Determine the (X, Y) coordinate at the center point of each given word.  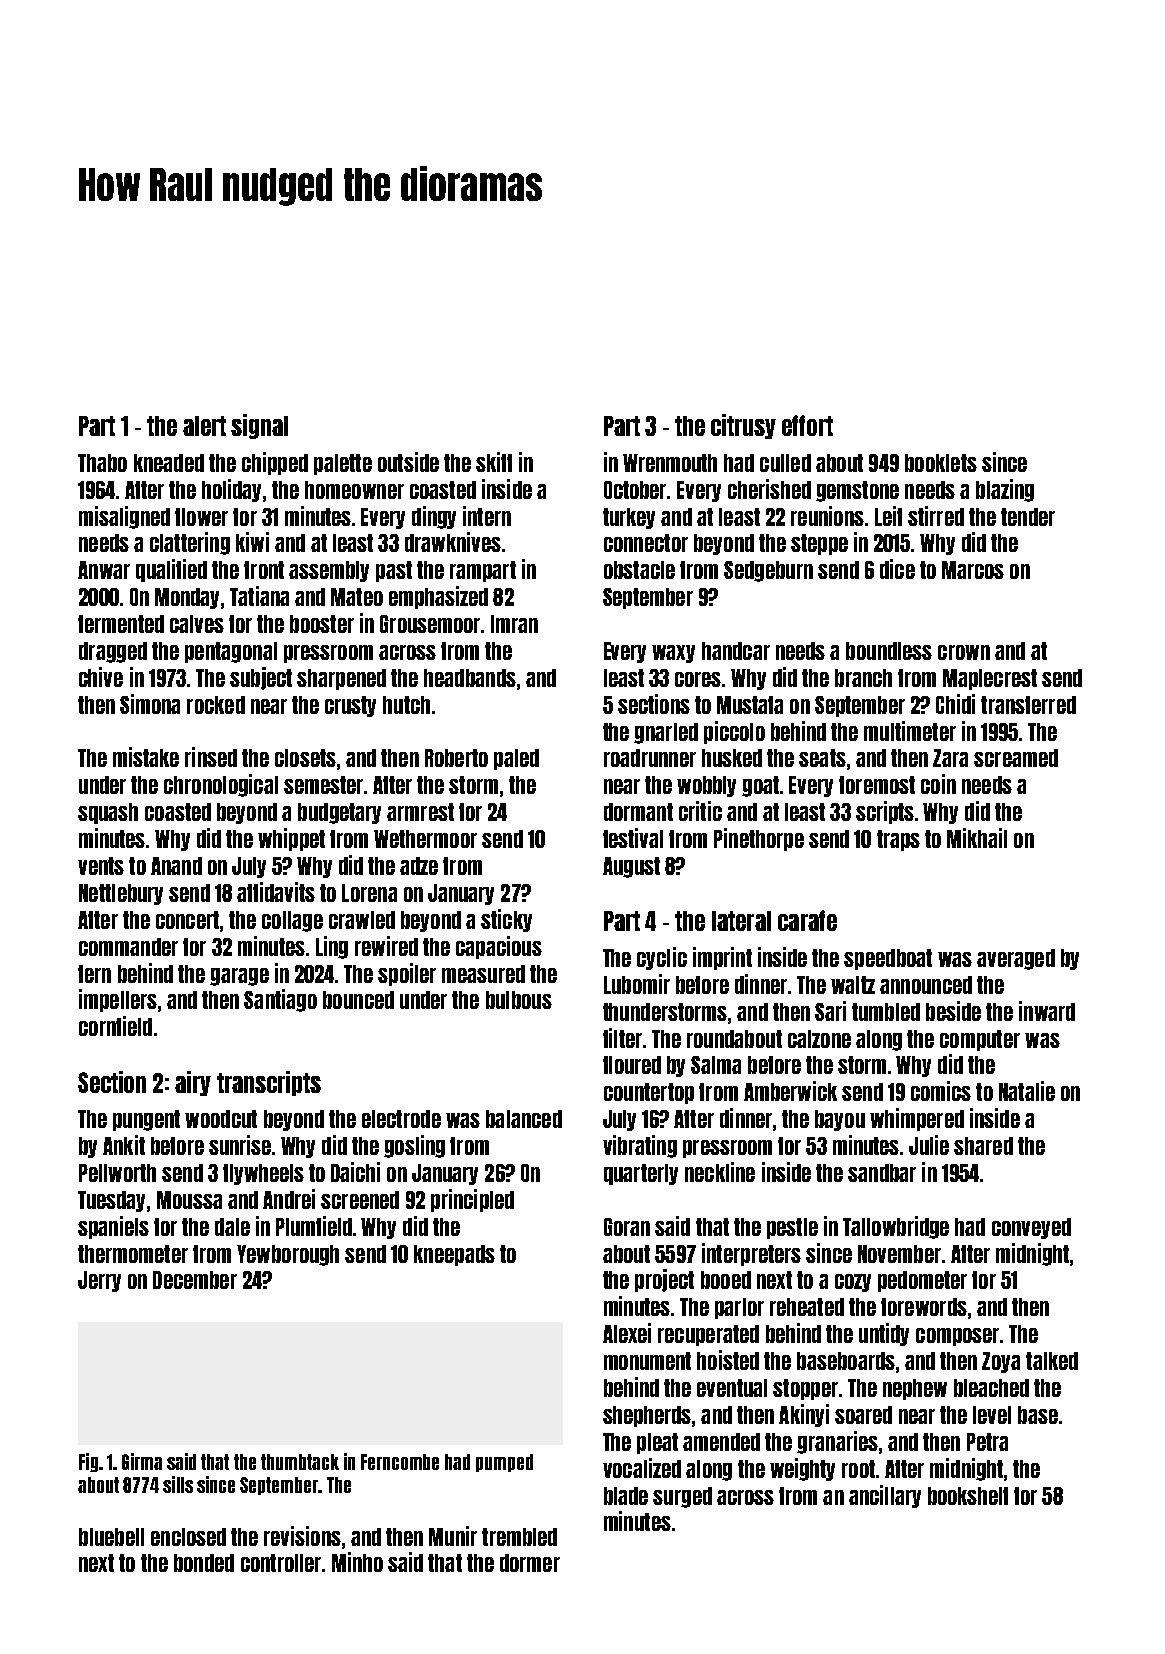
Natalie (1027, 1091)
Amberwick (790, 1091)
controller (281, 1563)
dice (897, 569)
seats (822, 758)
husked (732, 758)
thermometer (133, 1254)
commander (128, 947)
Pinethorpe (759, 839)
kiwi (252, 542)
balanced (524, 1119)
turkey (629, 518)
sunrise (240, 1145)
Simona (150, 704)
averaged (1016, 959)
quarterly (641, 1174)
